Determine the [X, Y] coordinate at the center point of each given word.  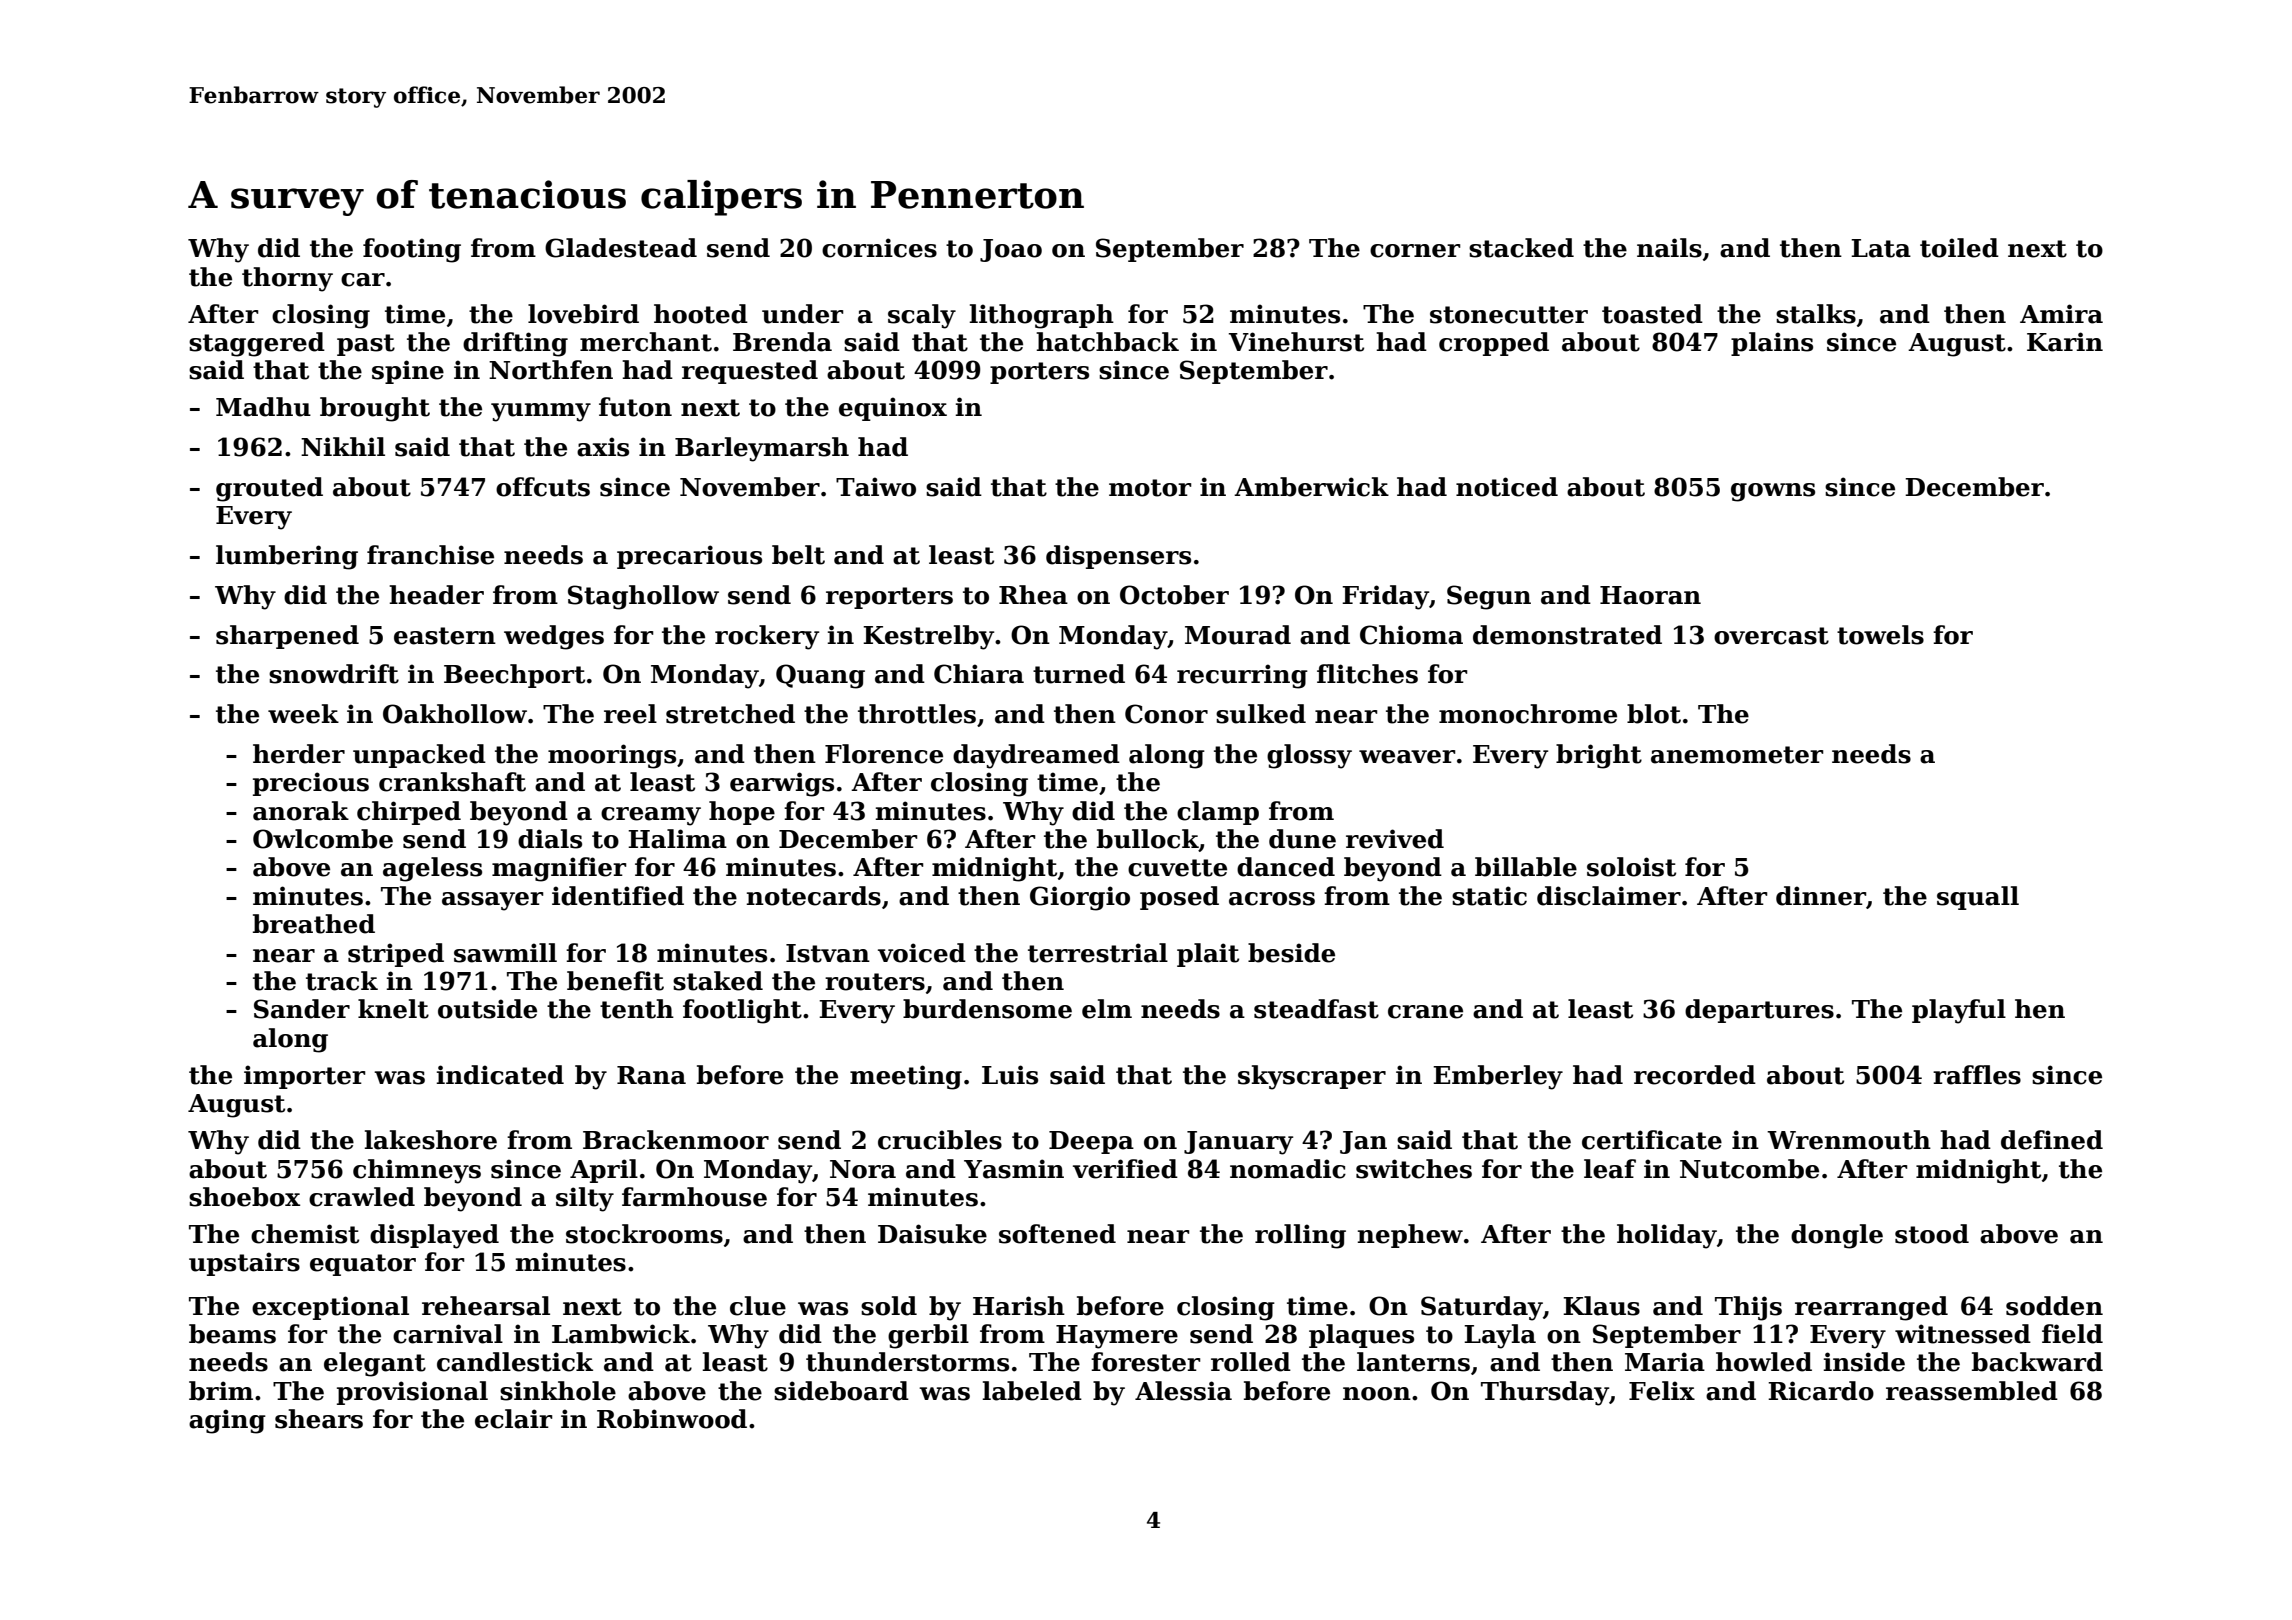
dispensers [1118, 557]
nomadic [1288, 1169]
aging [227, 1421]
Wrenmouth [1849, 1140]
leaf [1610, 1169]
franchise [430, 555]
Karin [2065, 342]
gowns [1773, 492]
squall [1978, 898]
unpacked [419, 756]
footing [412, 250]
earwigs [782, 784]
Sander [302, 1009]
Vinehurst [1296, 342]
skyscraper [1312, 1077]
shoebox [244, 1197]
